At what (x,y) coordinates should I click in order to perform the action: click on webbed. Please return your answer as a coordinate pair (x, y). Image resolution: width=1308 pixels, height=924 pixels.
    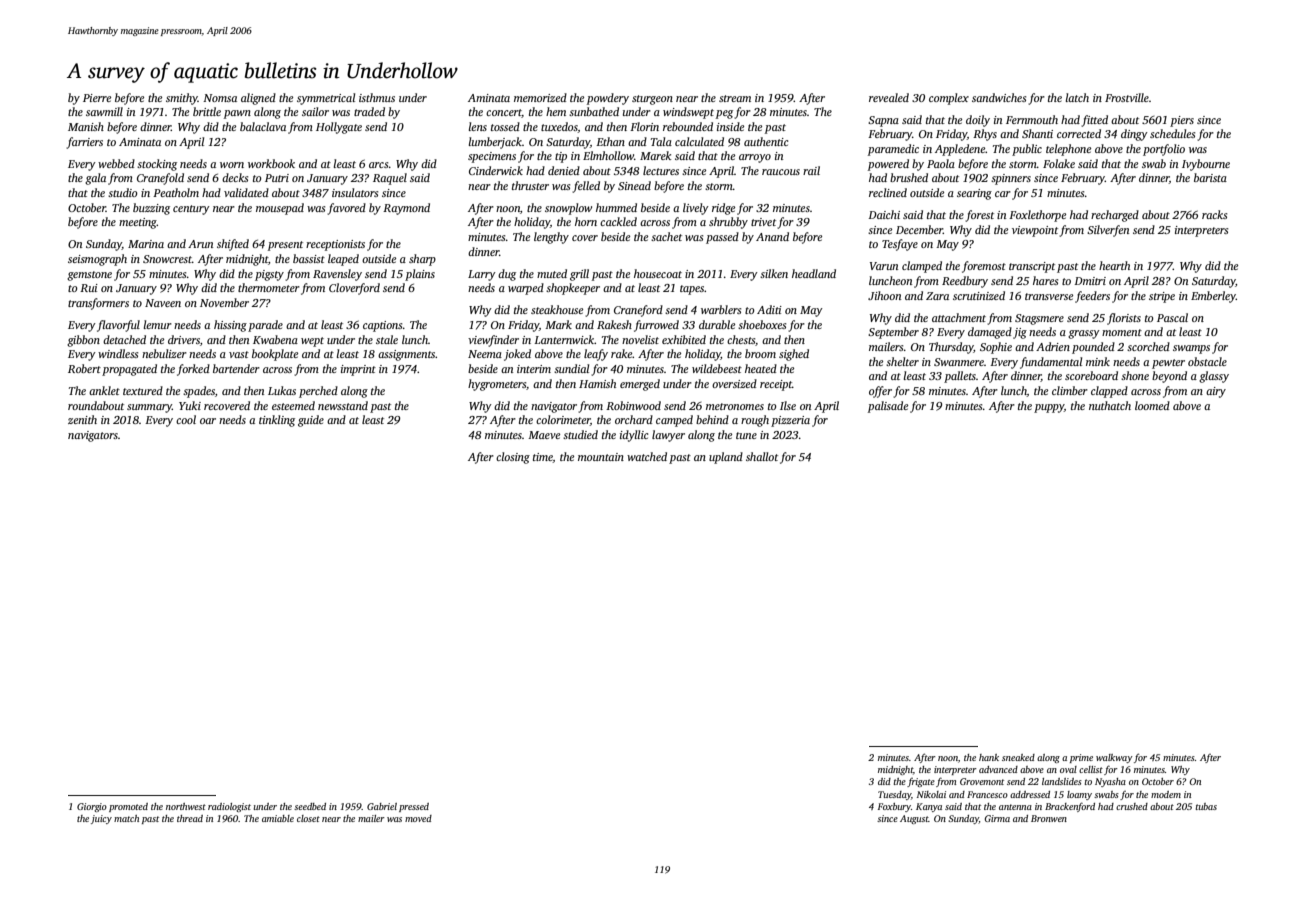
    Looking at the image, I should click on (116, 163).
